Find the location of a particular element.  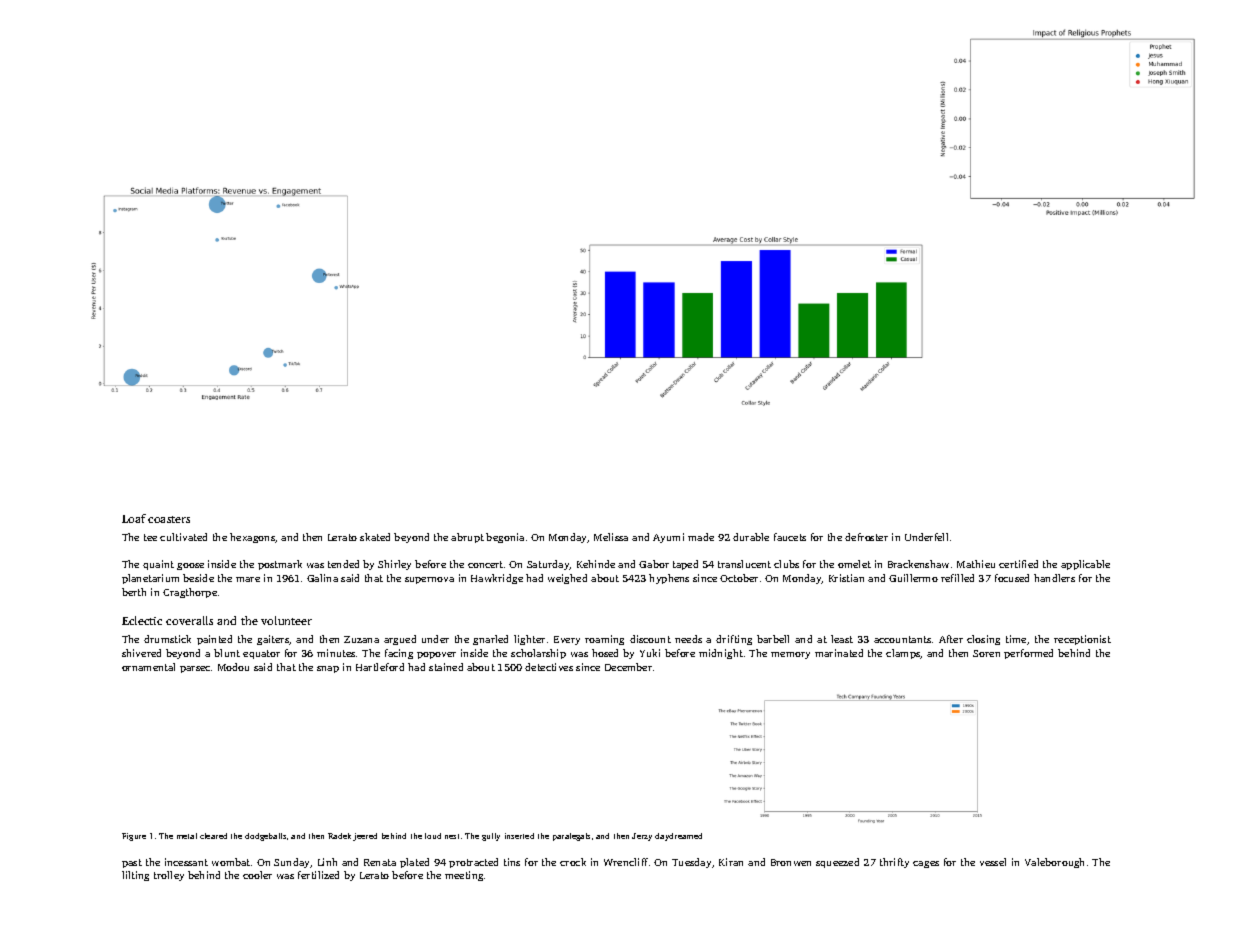

meeting is located at coordinates (464, 876).
